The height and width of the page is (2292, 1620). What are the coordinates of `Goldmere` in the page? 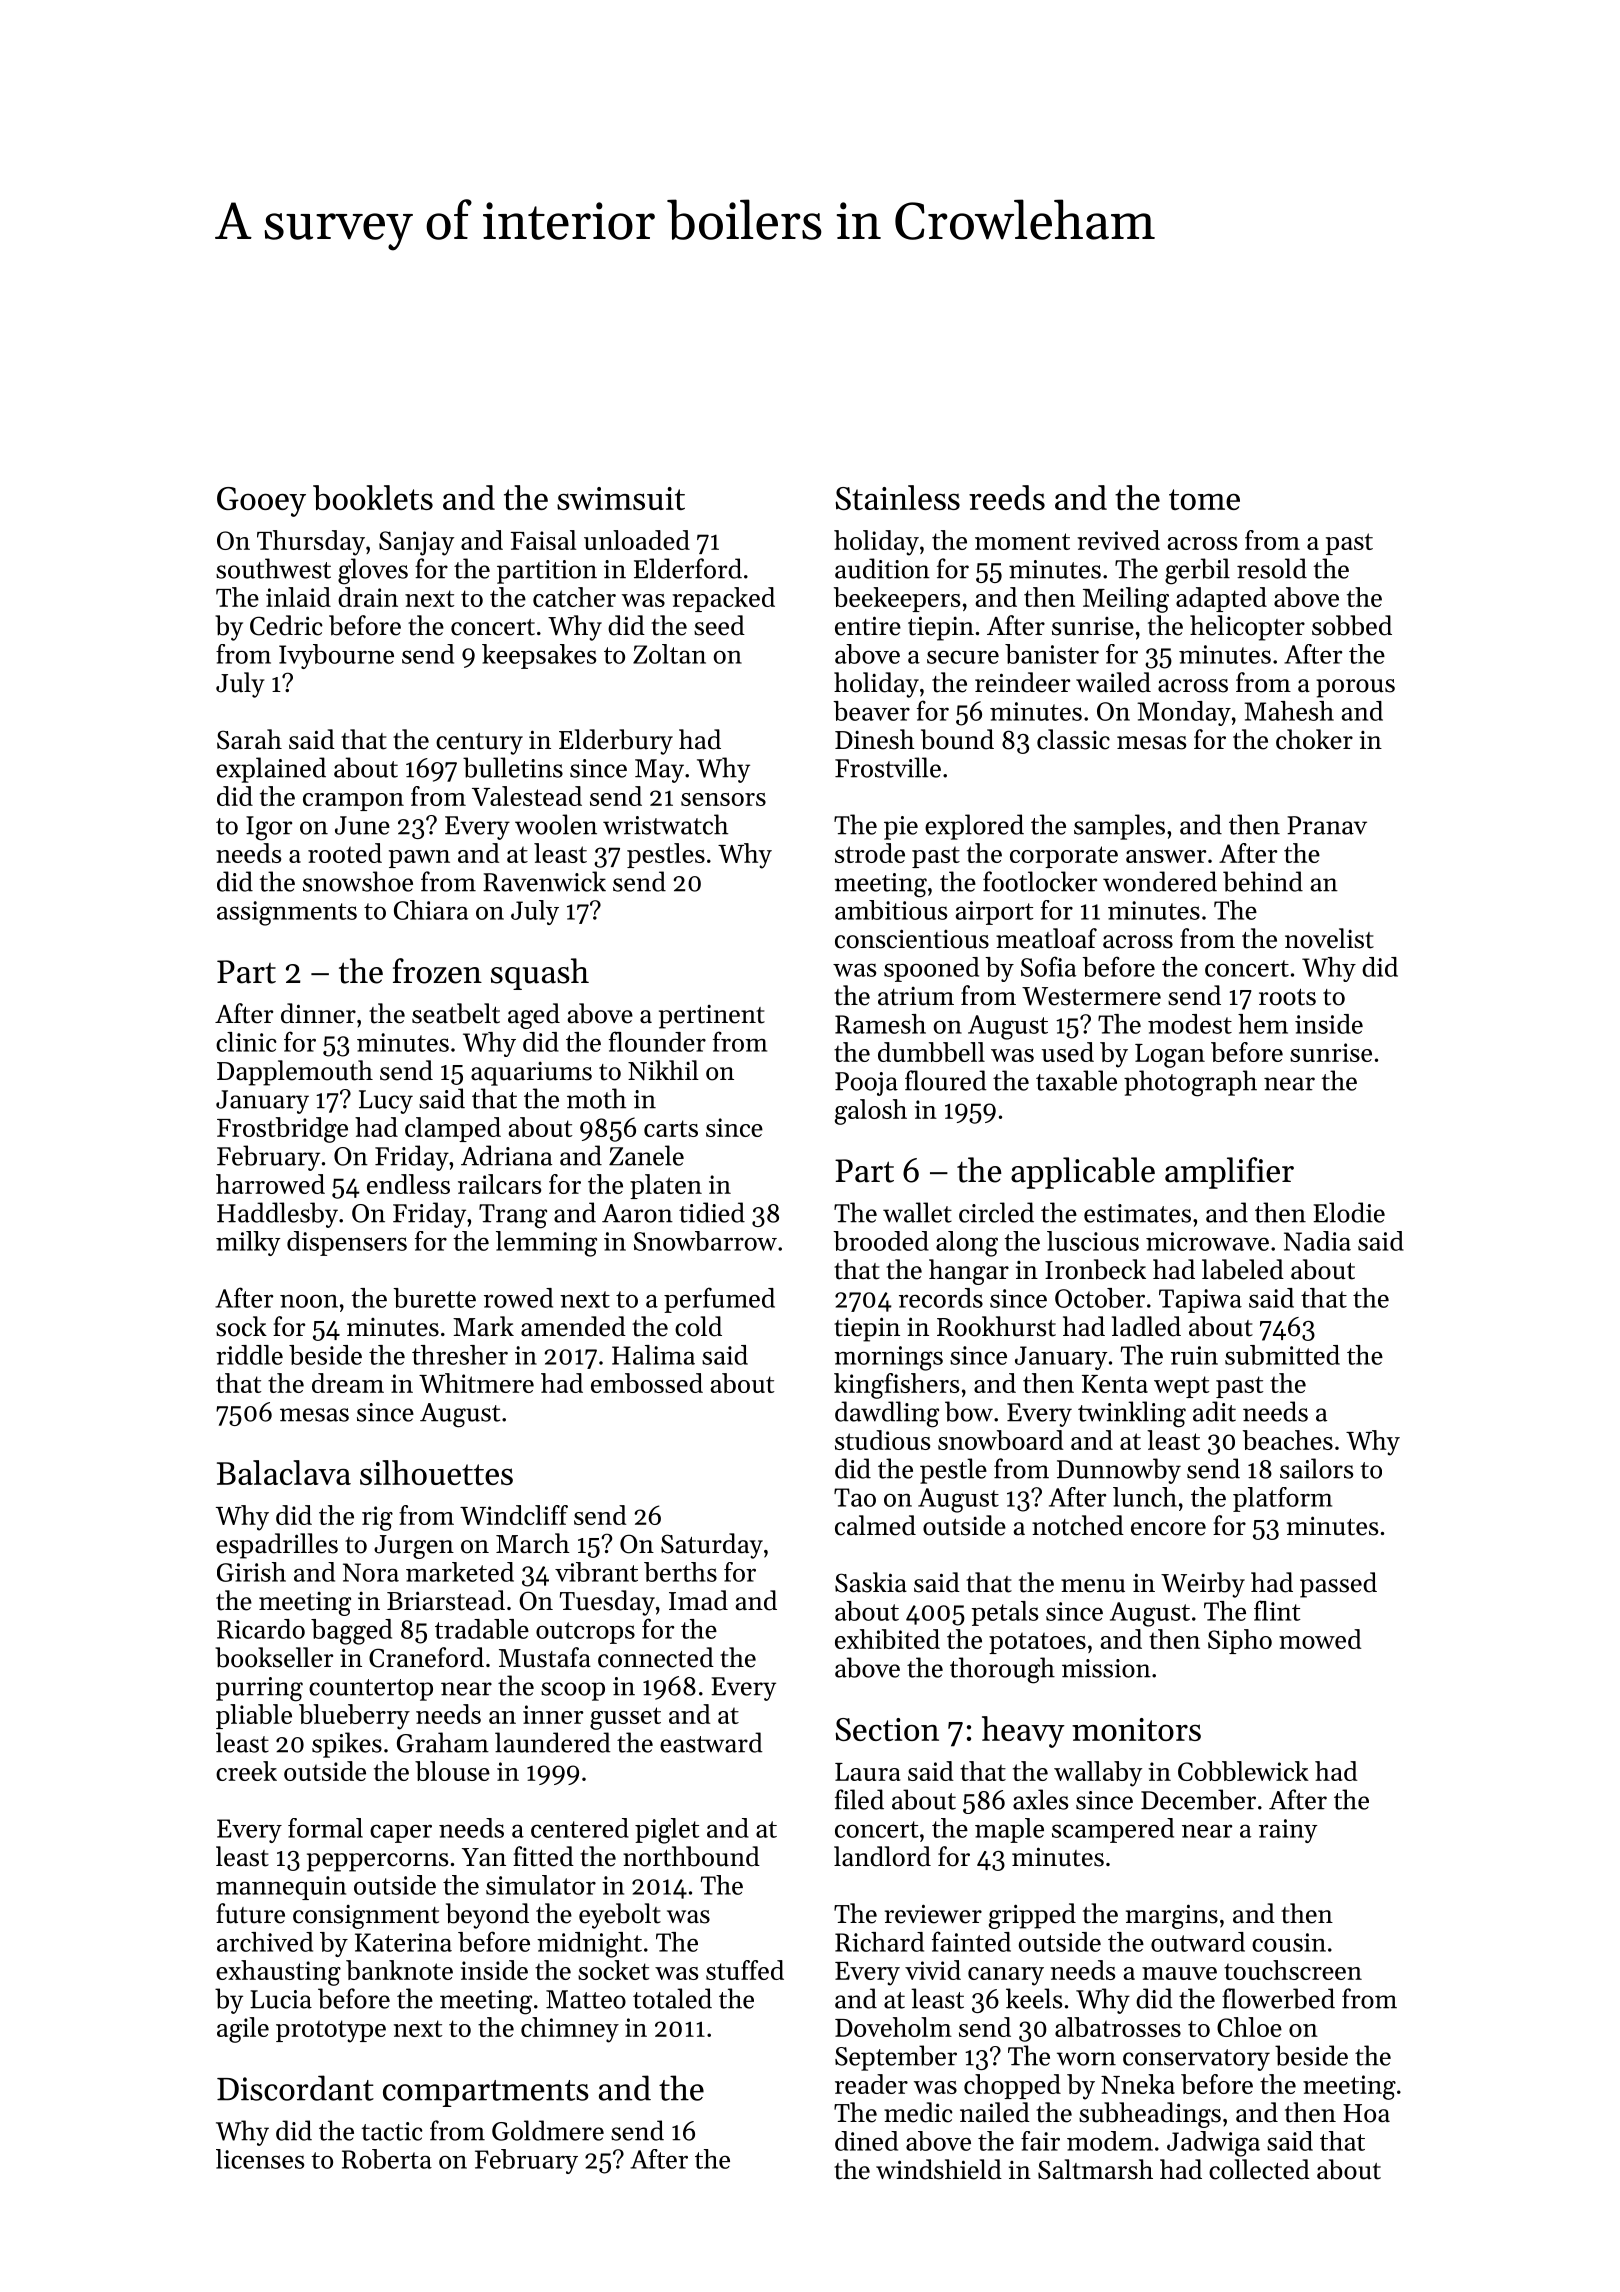 It's located at (548, 2130).
